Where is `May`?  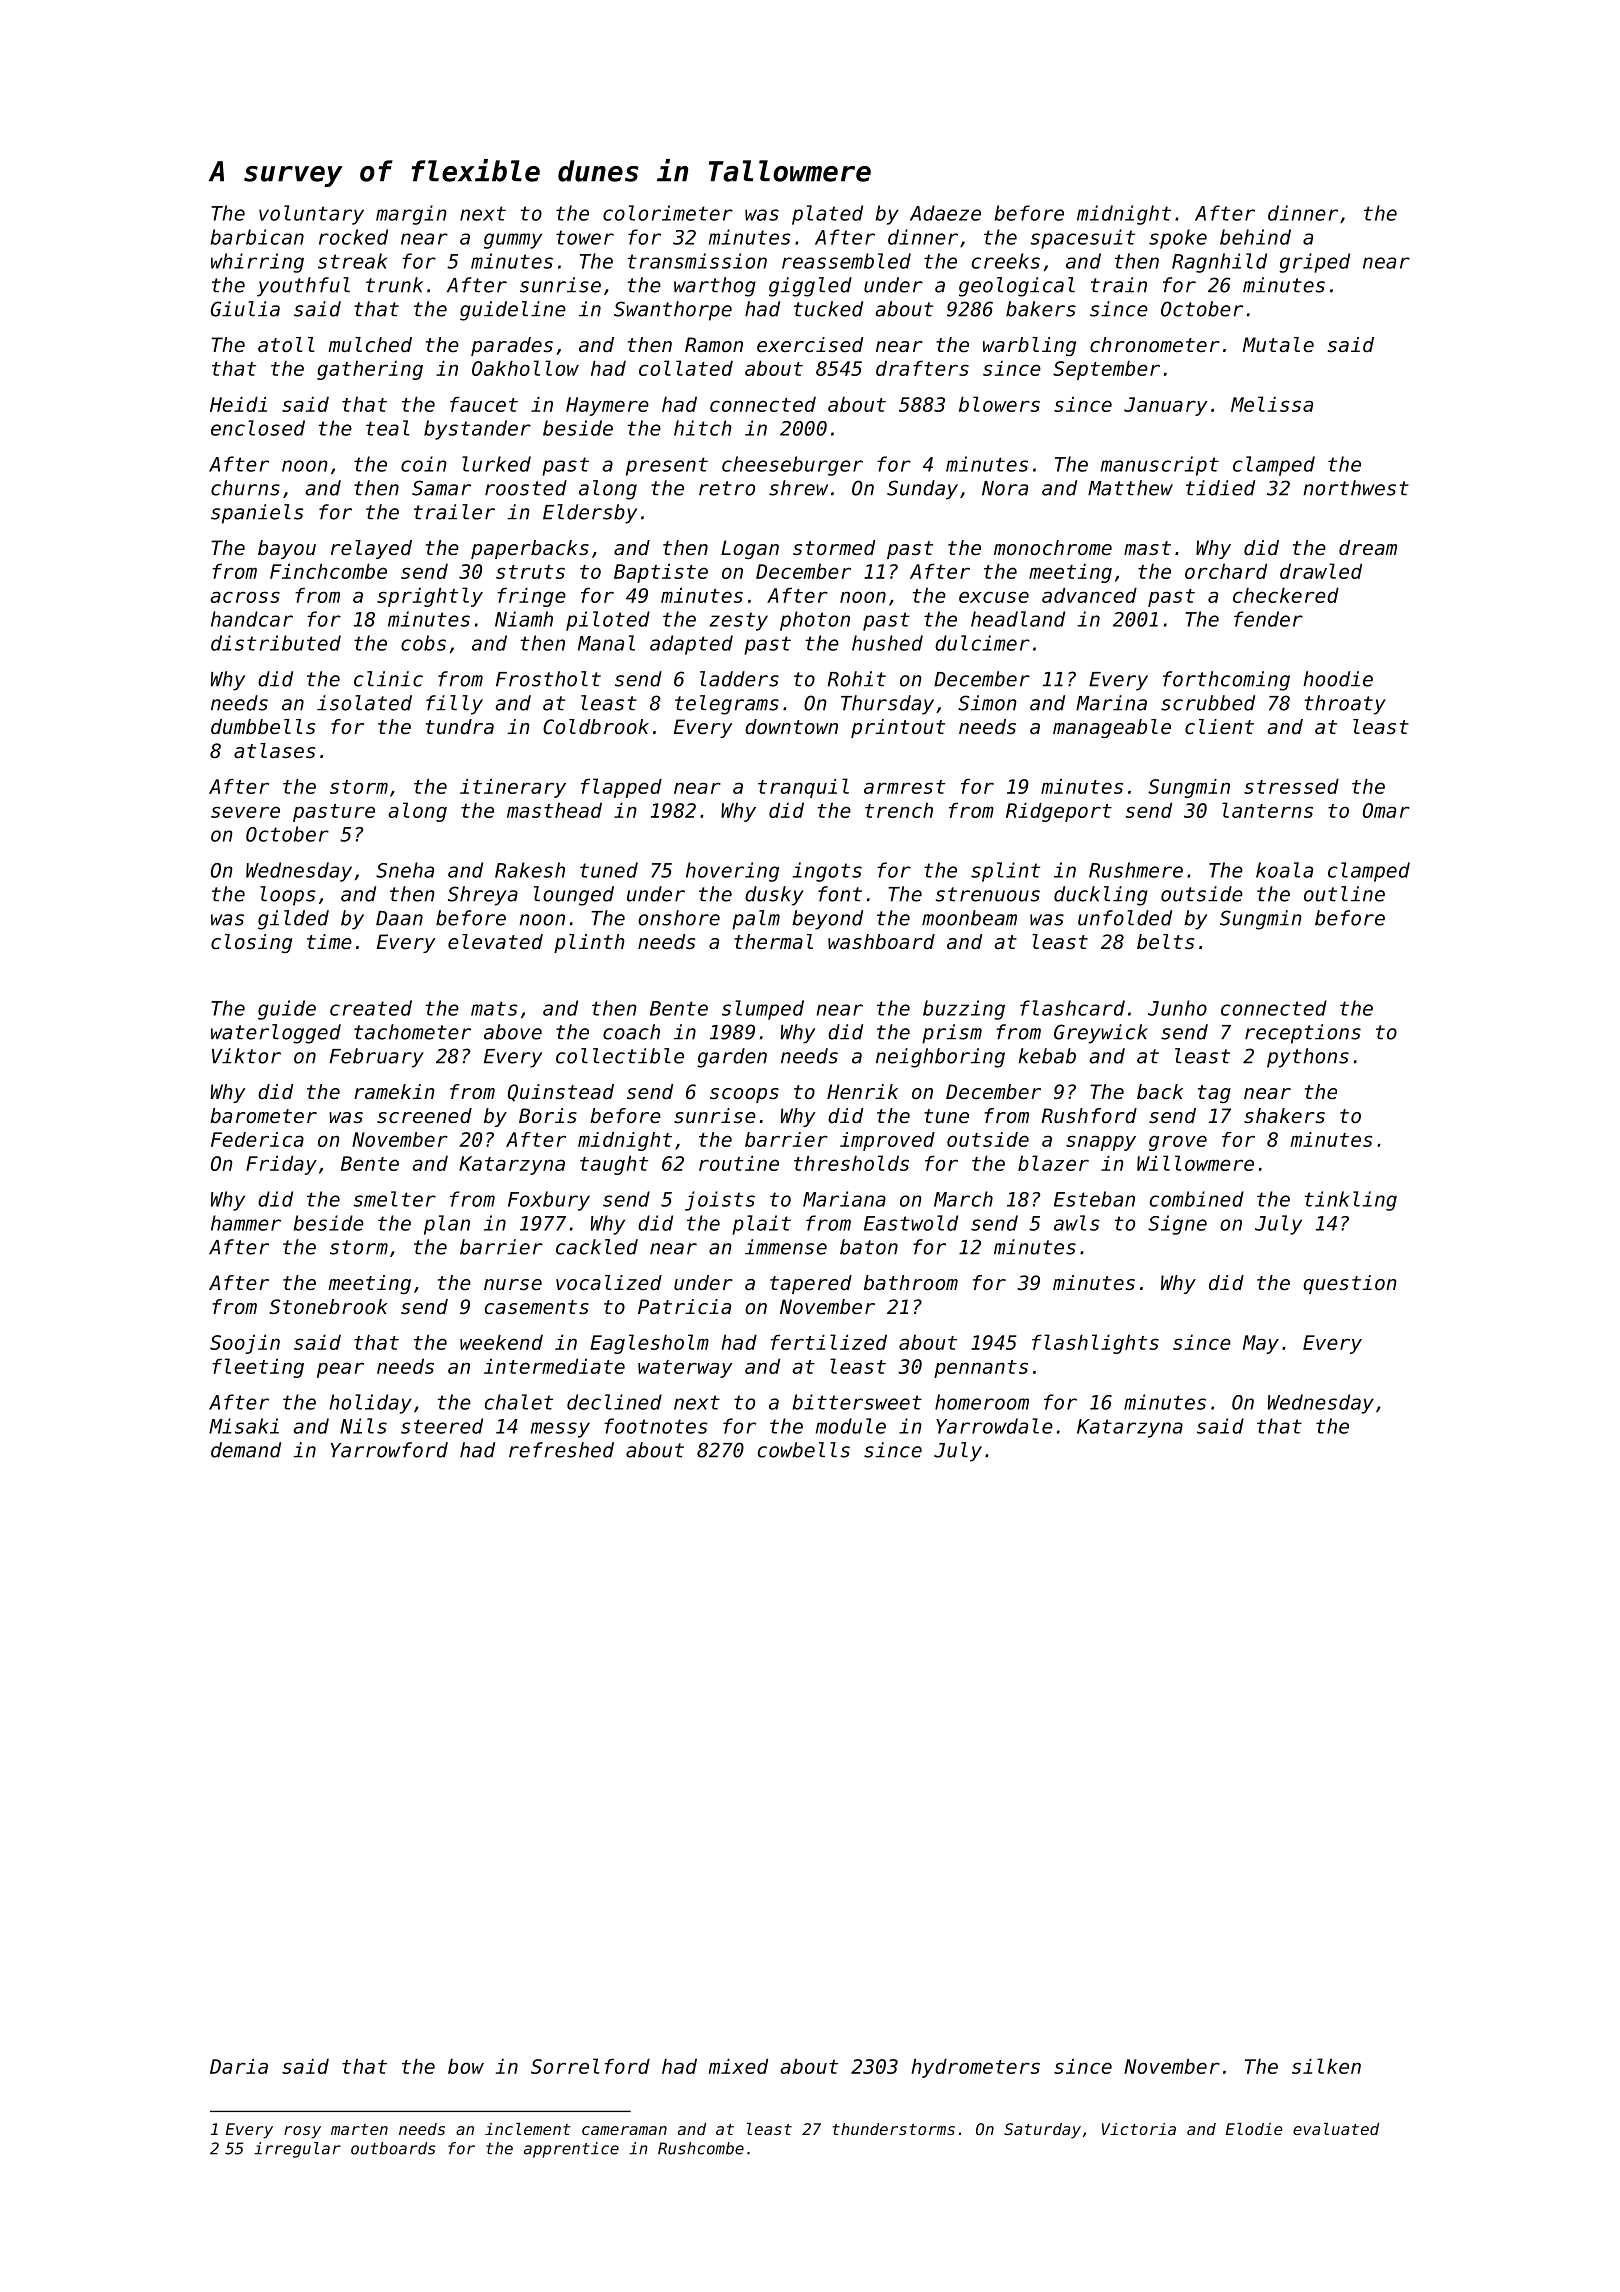 May is located at coordinates (1261, 1344).
